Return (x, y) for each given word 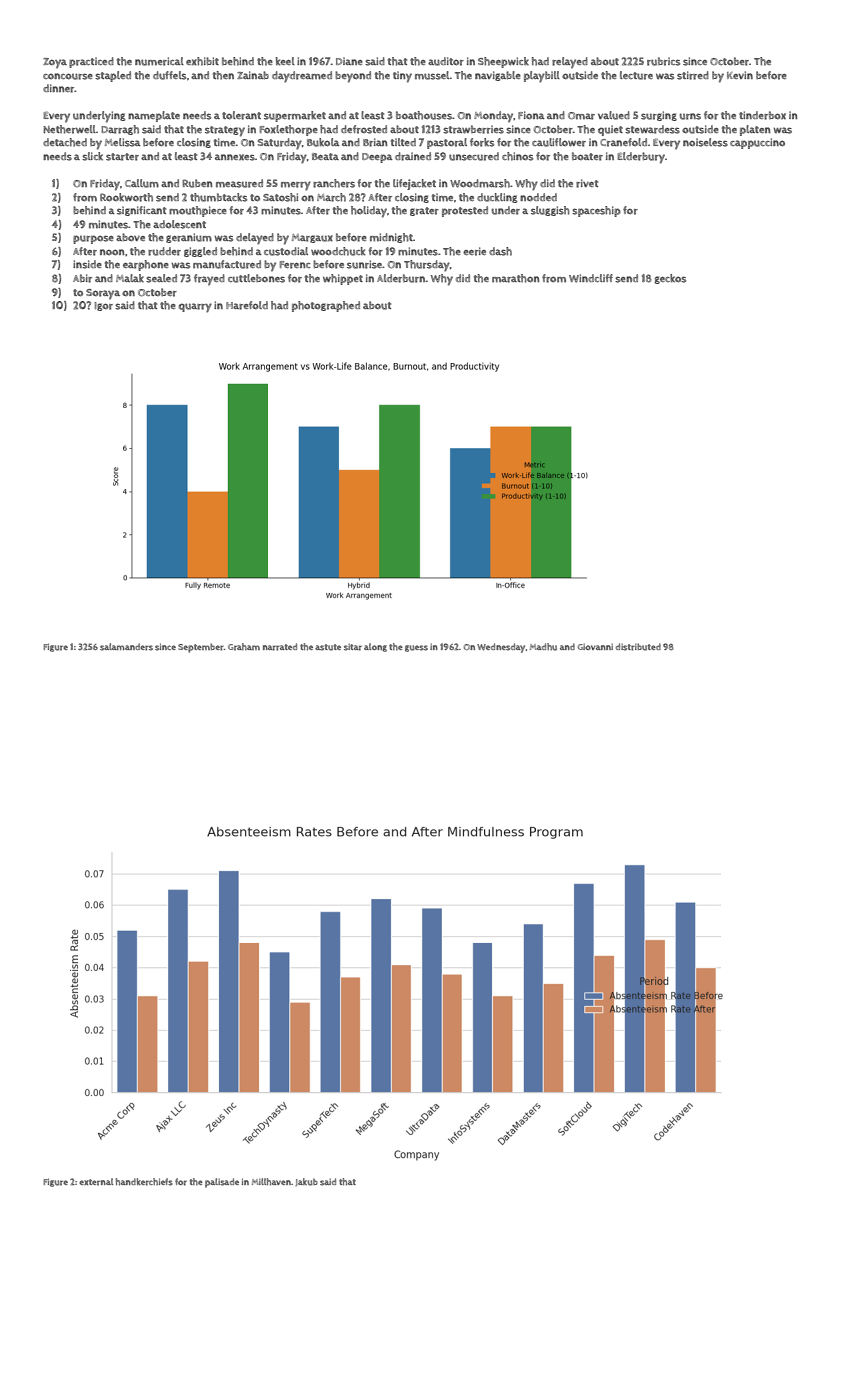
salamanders (126, 647)
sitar (353, 647)
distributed (638, 647)
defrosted (364, 129)
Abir (82, 278)
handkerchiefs (144, 1182)
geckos (670, 279)
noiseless (705, 142)
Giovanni (595, 647)
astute (328, 647)
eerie (474, 251)
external (96, 1182)
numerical (159, 61)
